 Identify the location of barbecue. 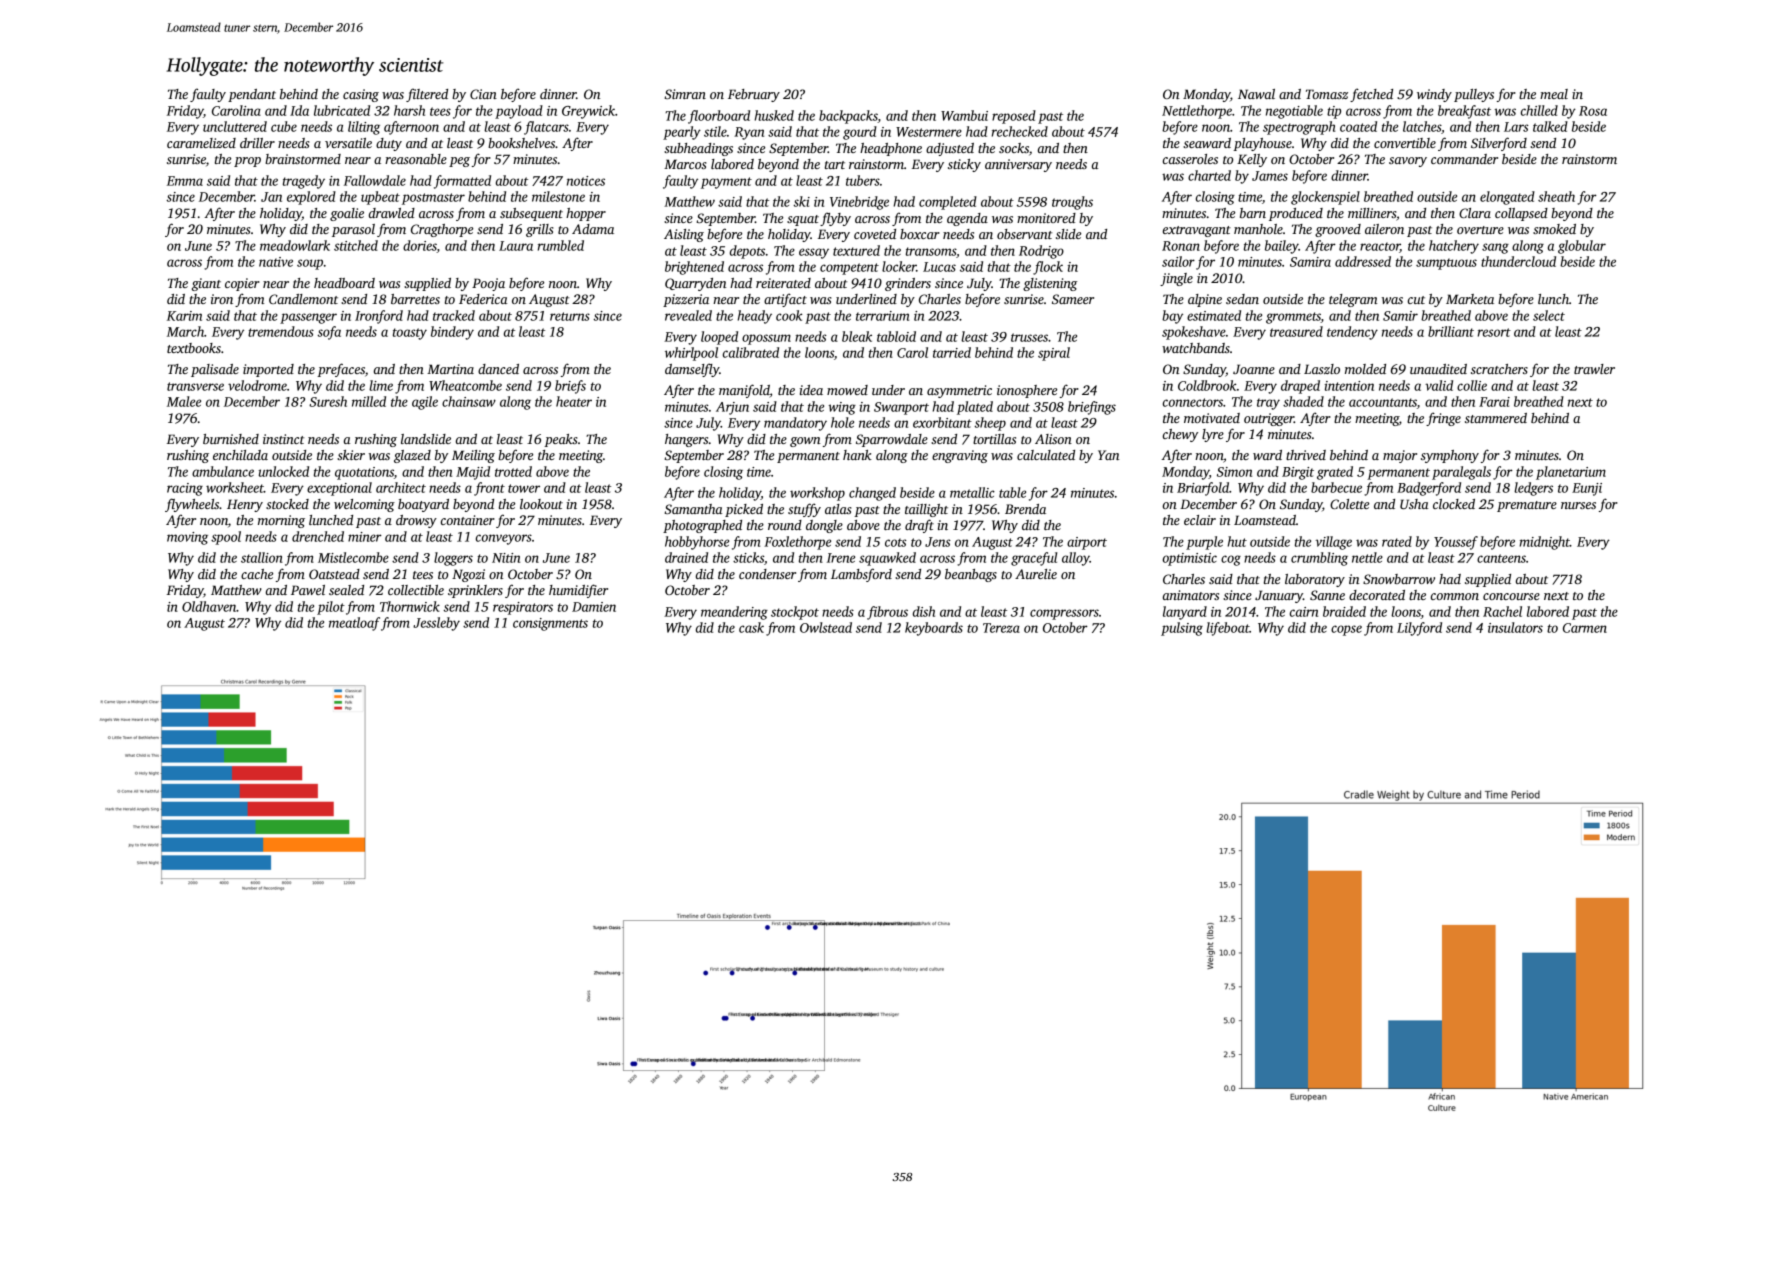
(1336, 487).
